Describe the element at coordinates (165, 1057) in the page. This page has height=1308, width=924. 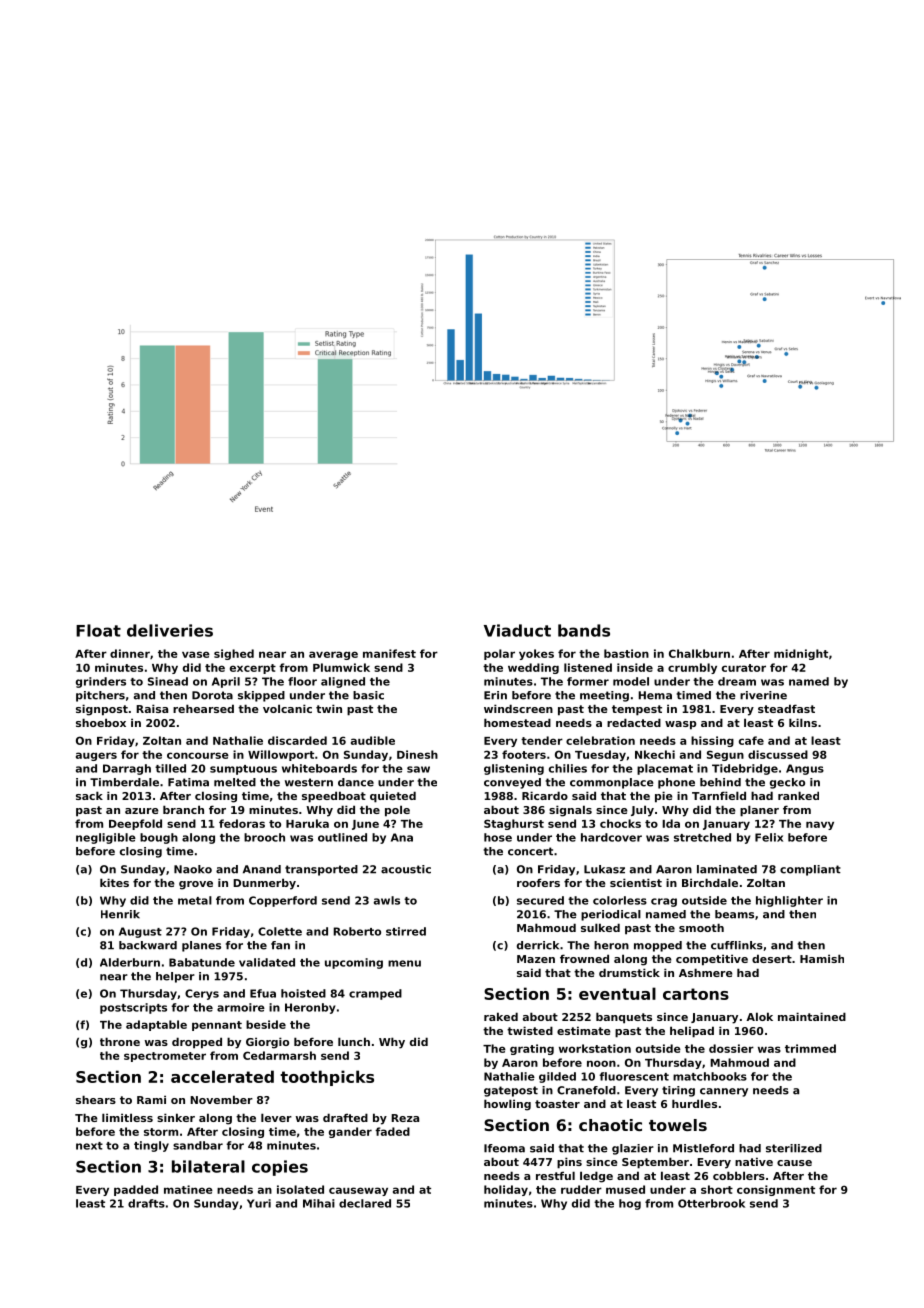
I see `spectrometer` at that location.
